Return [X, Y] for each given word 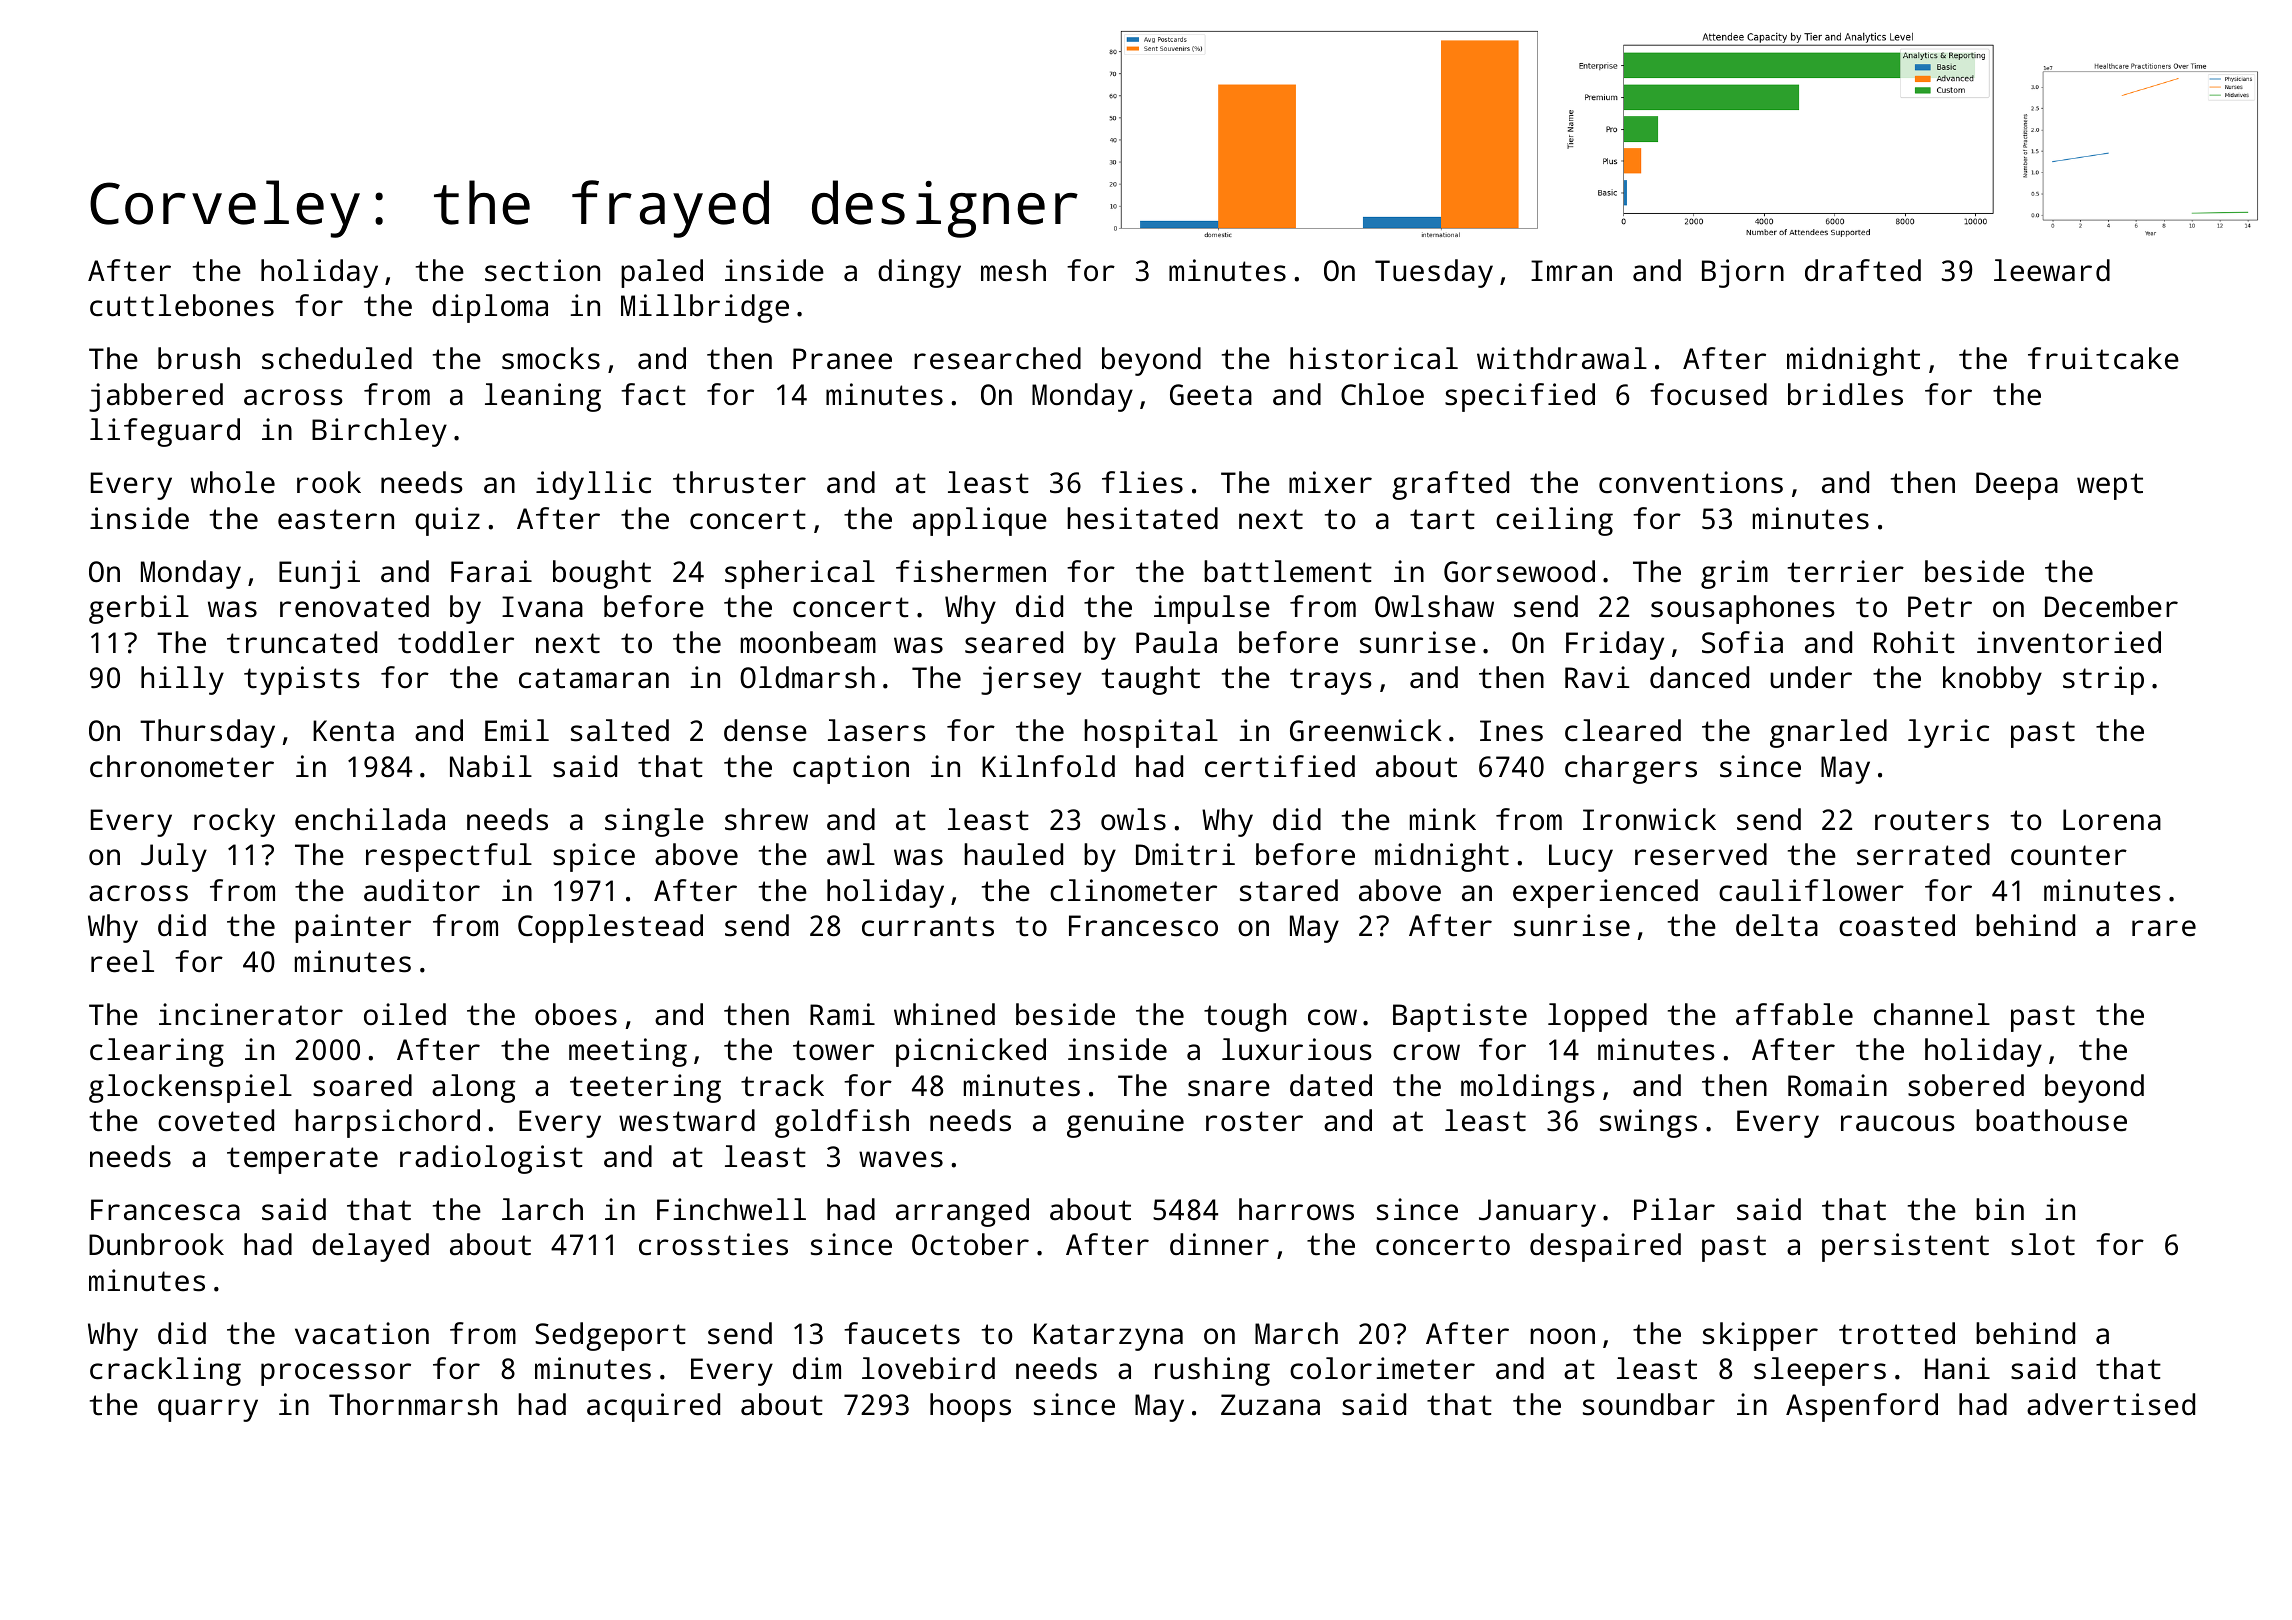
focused [1708, 394]
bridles [1845, 394]
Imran [1571, 271]
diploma [490, 308]
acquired [653, 1407]
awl [851, 854]
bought [602, 574]
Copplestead [610, 928]
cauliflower [1811, 890]
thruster [739, 482]
